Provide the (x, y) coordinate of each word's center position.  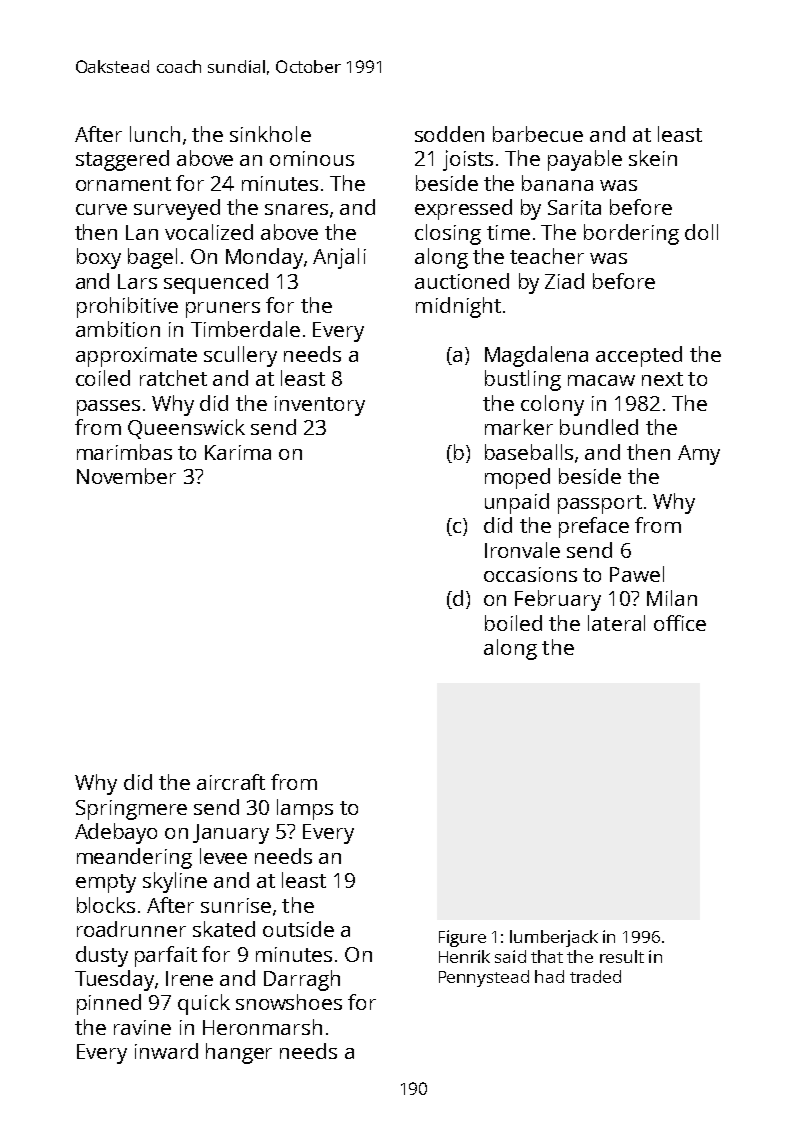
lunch (155, 134)
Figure (462, 938)
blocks (106, 905)
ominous (312, 158)
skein (653, 158)
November (126, 476)
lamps (305, 809)
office (680, 623)
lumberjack (554, 938)
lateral (616, 623)
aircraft (231, 782)
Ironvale (522, 550)
